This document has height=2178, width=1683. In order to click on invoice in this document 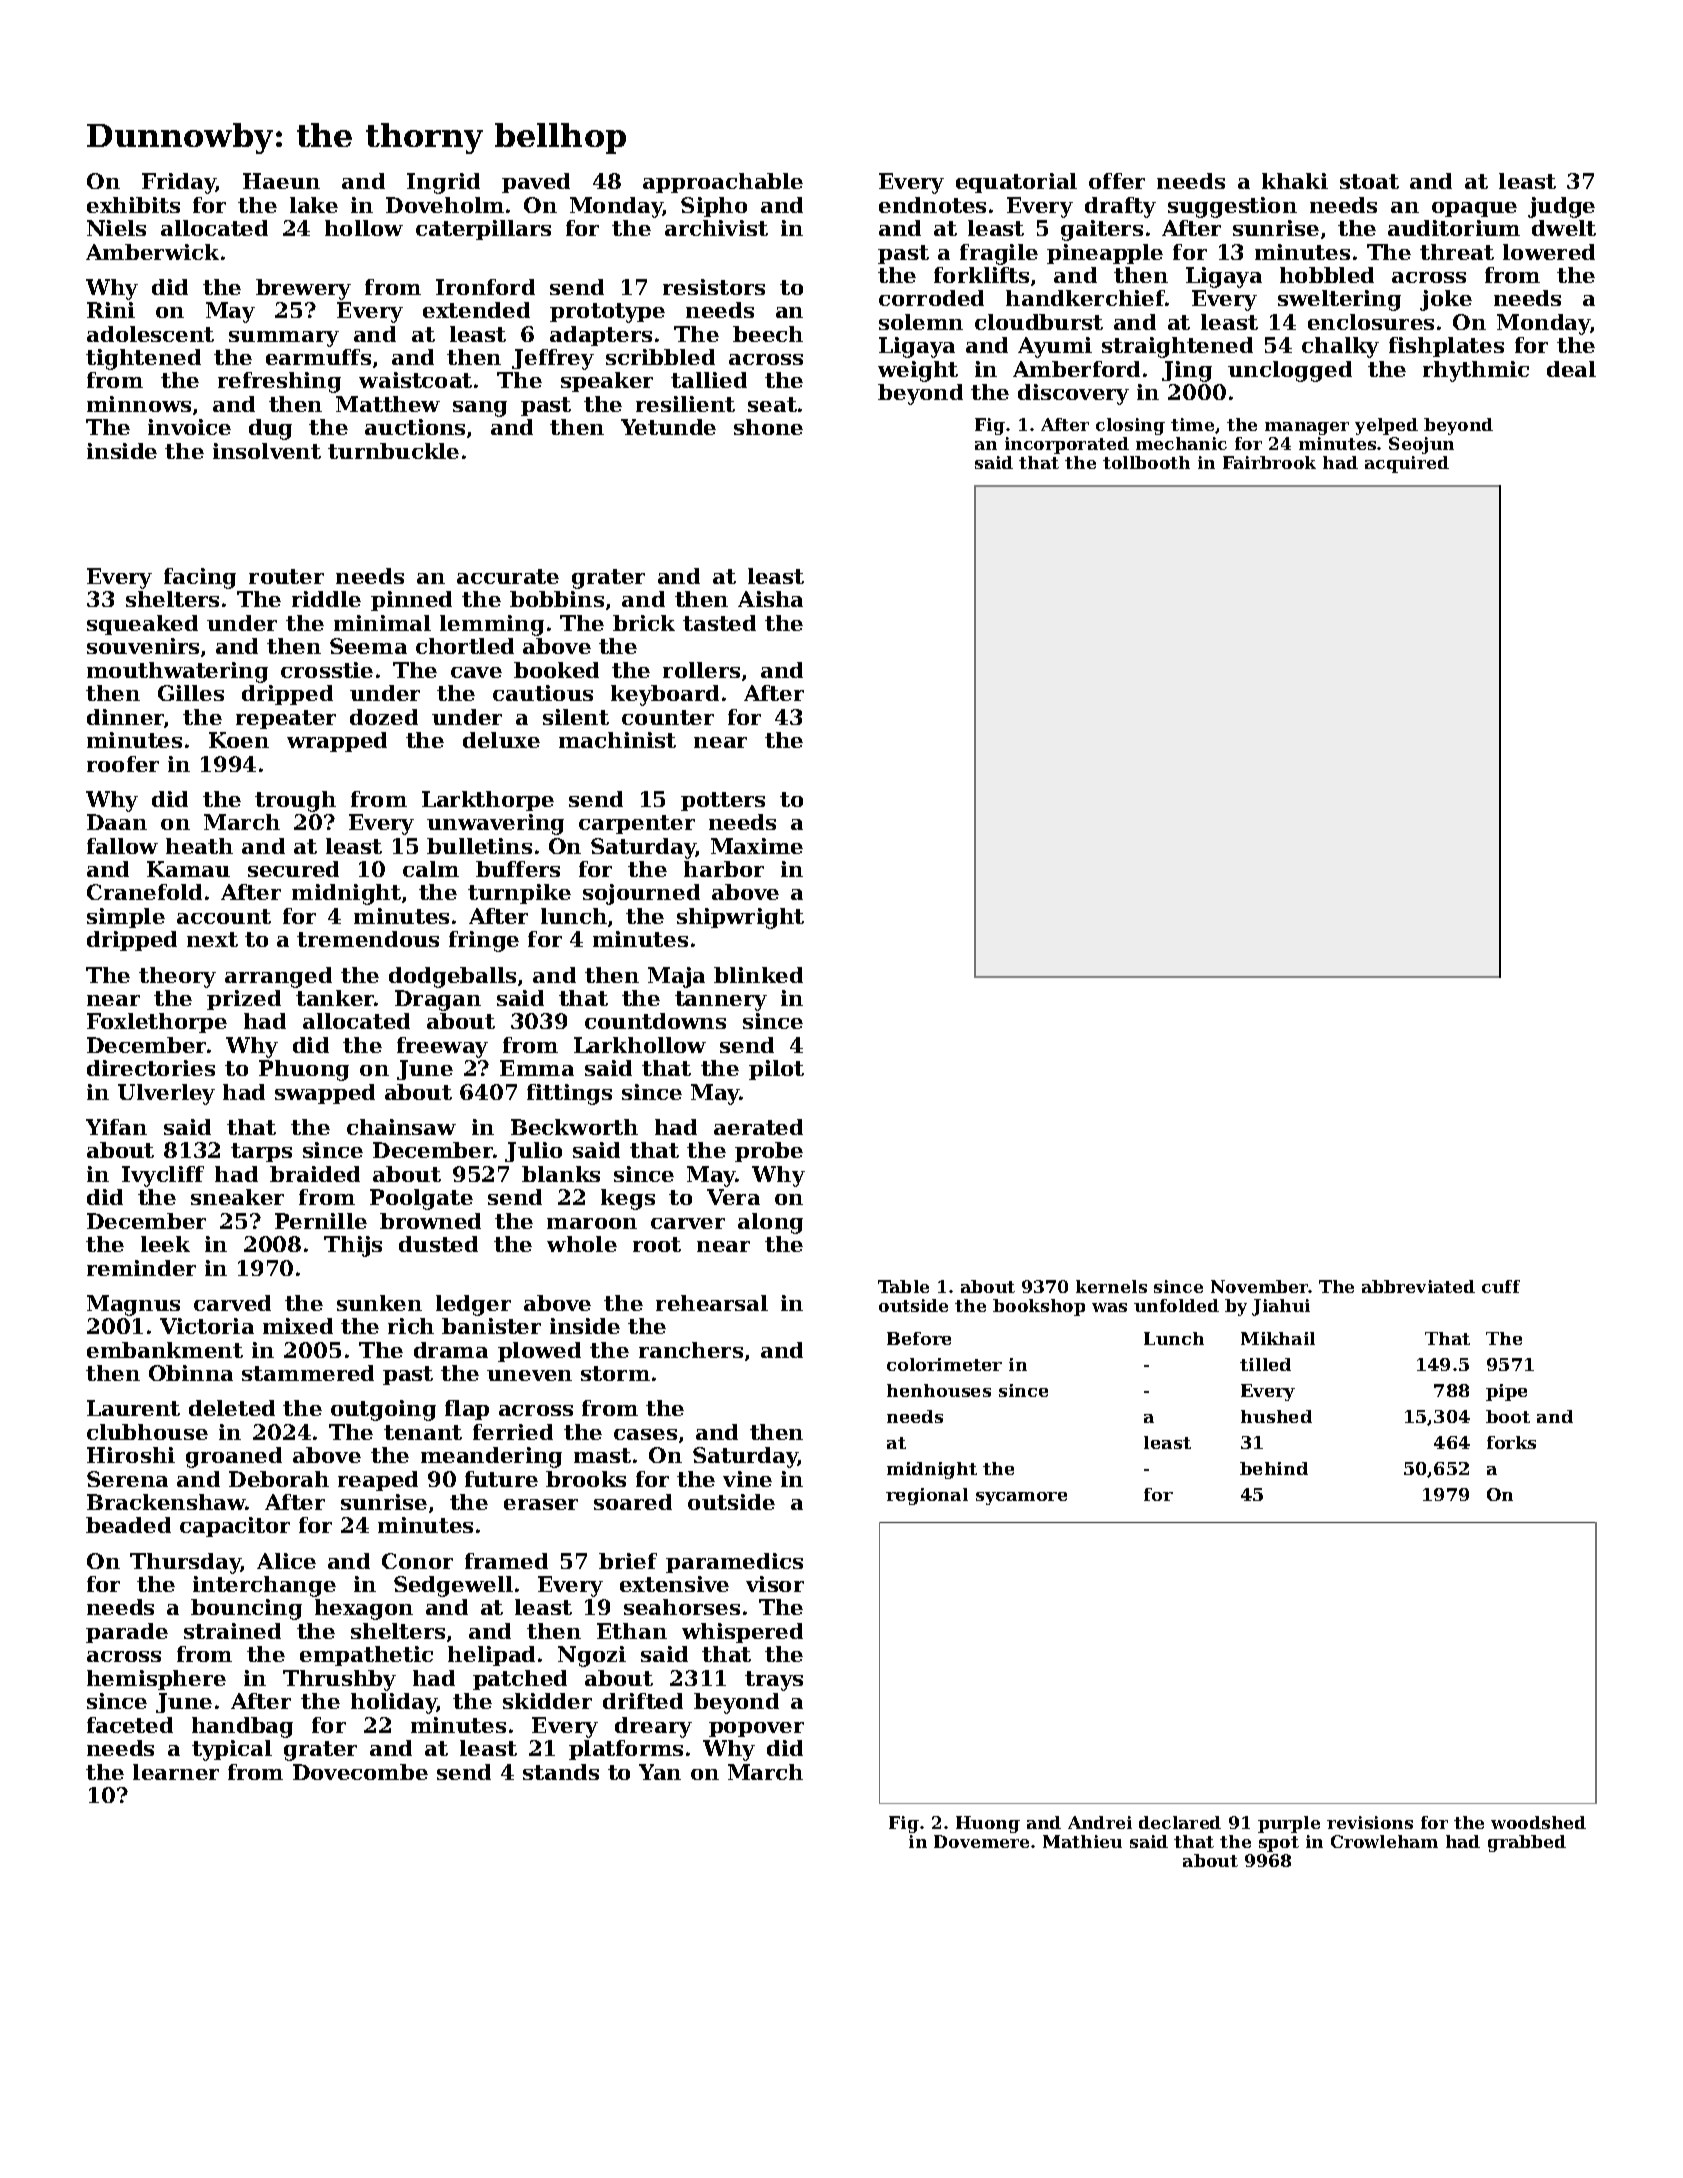, I will do `click(189, 427)`.
